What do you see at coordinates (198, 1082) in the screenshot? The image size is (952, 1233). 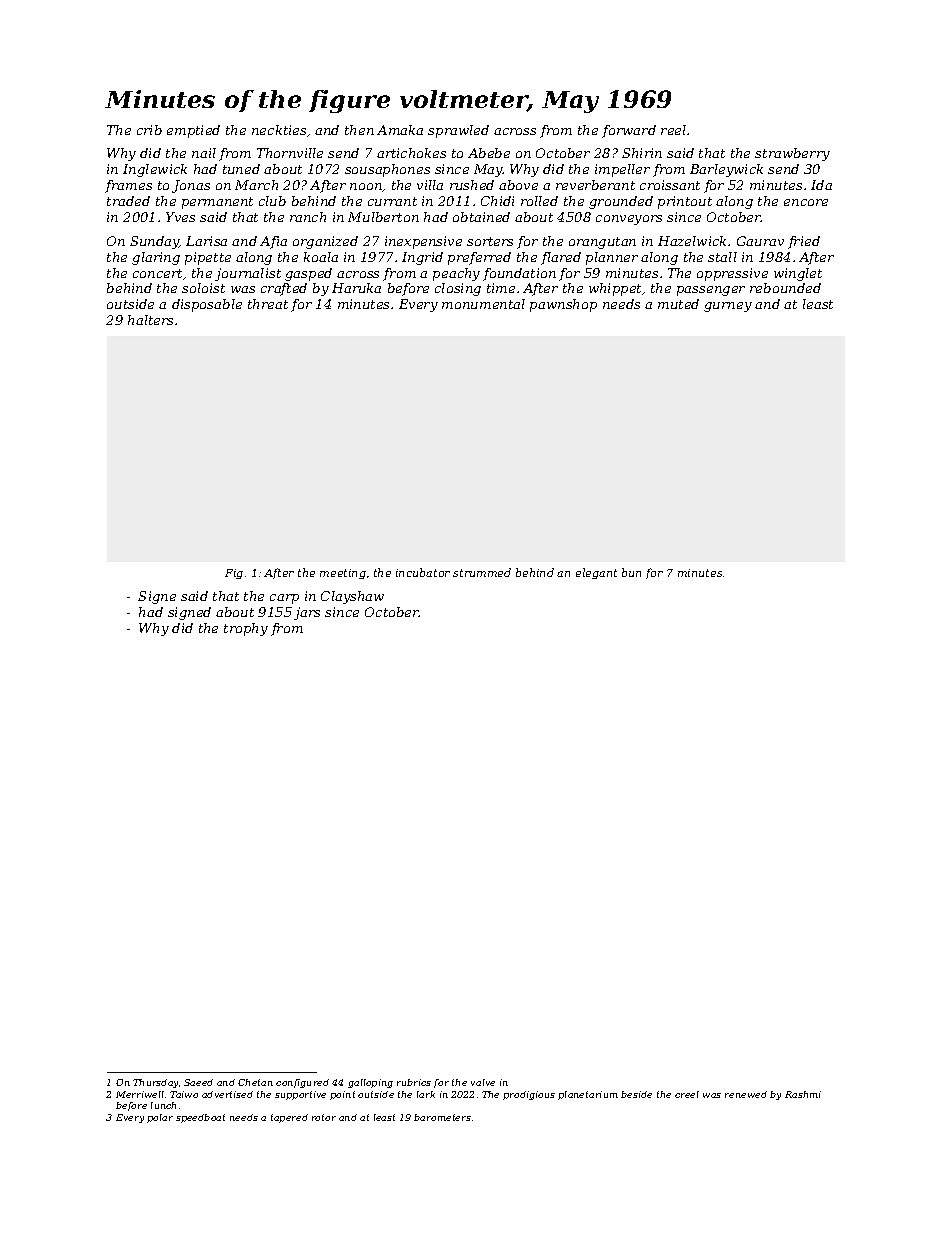 I see `Saeed` at bounding box center [198, 1082].
